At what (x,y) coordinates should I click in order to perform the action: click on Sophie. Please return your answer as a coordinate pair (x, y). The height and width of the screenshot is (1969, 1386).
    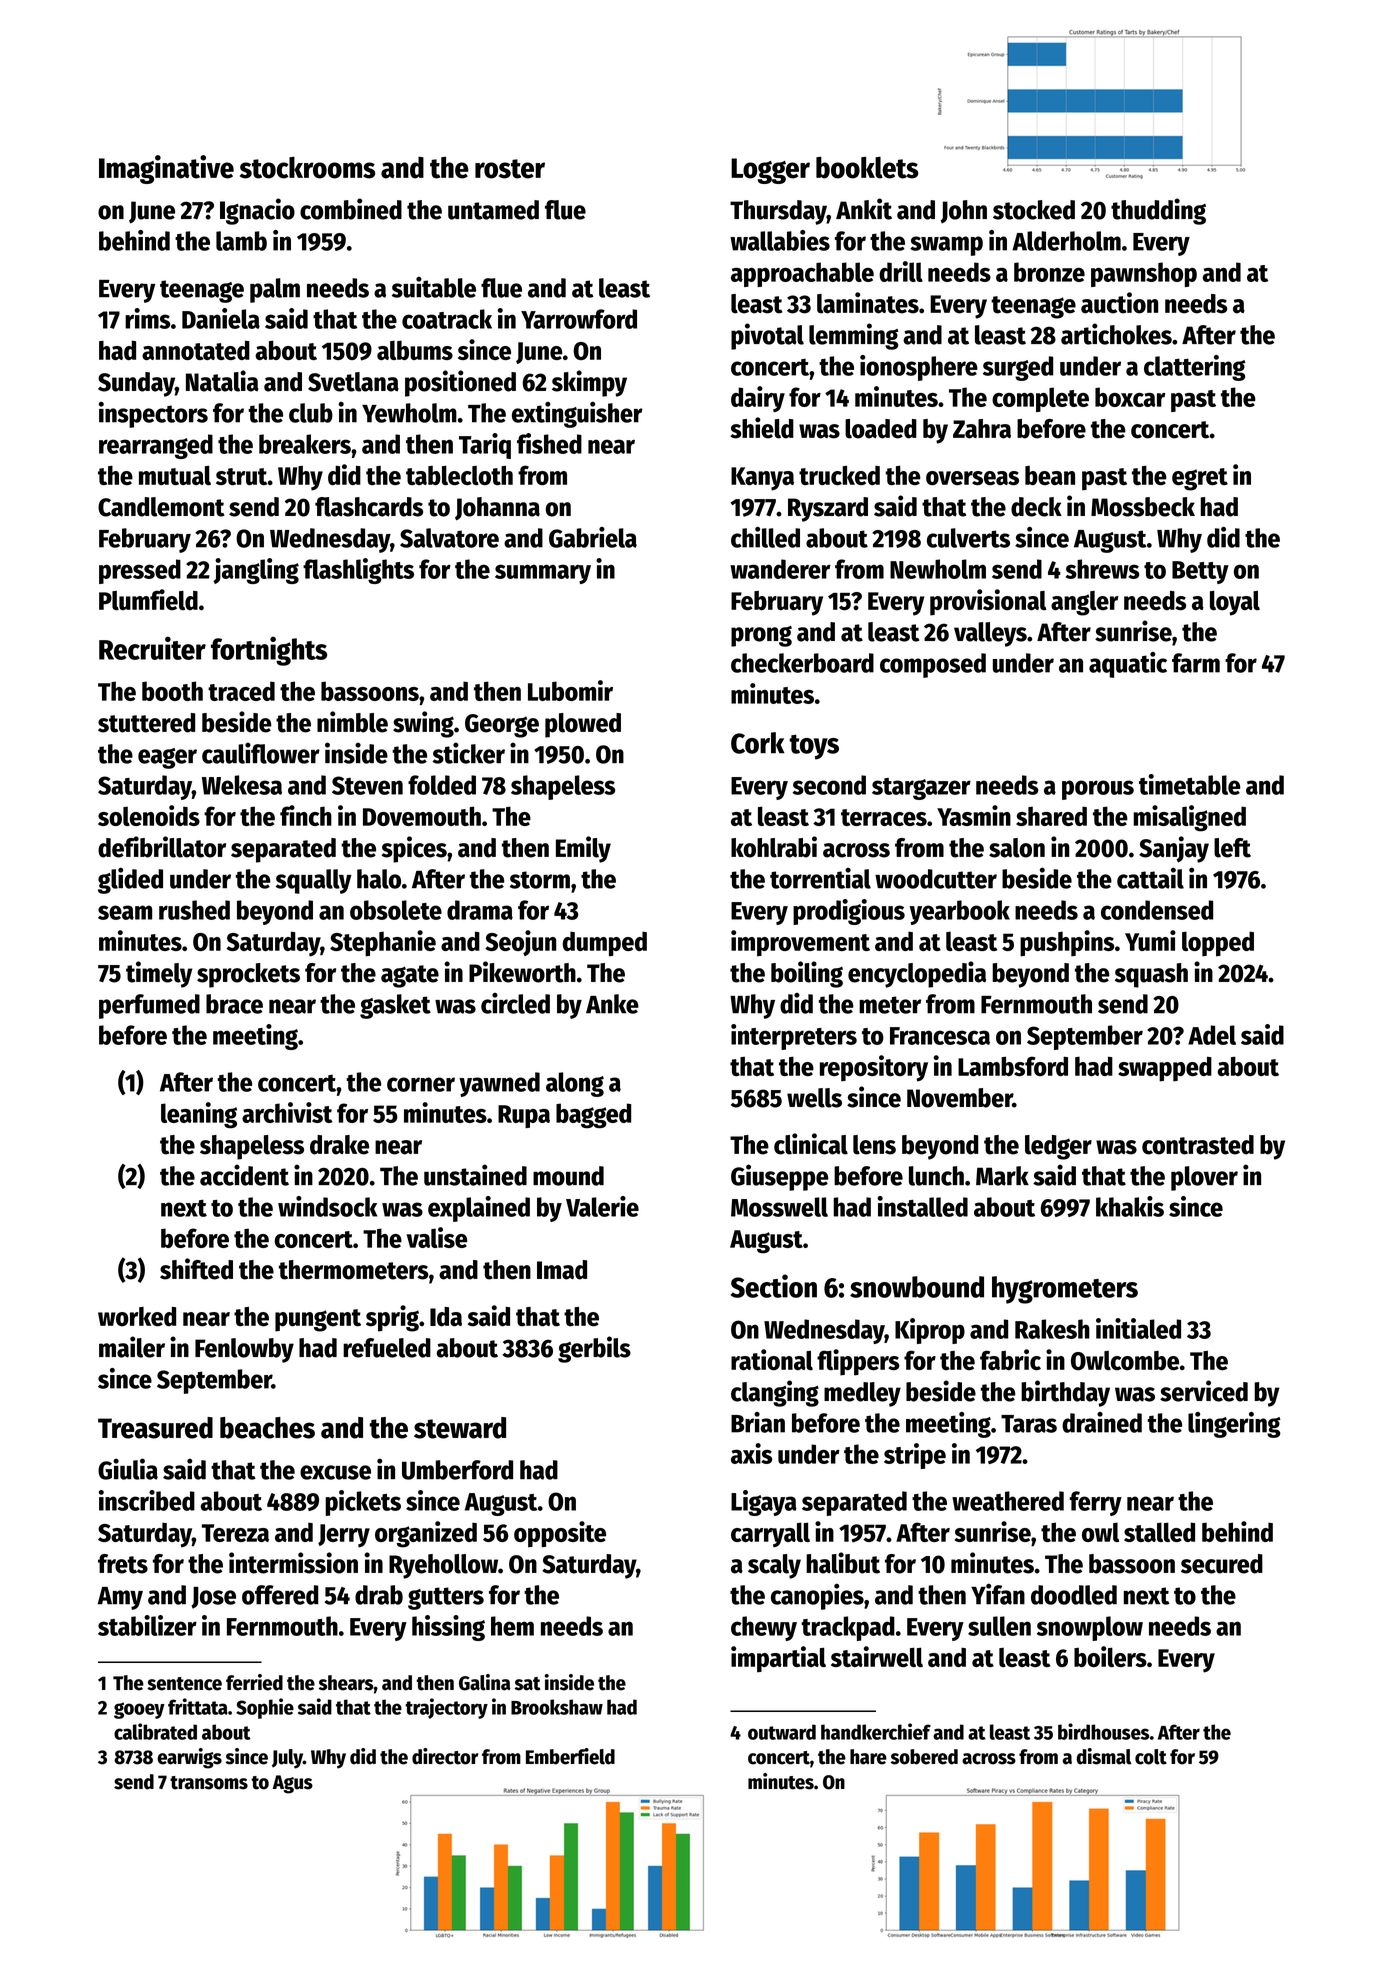
    Looking at the image, I should click on (265, 1708).
